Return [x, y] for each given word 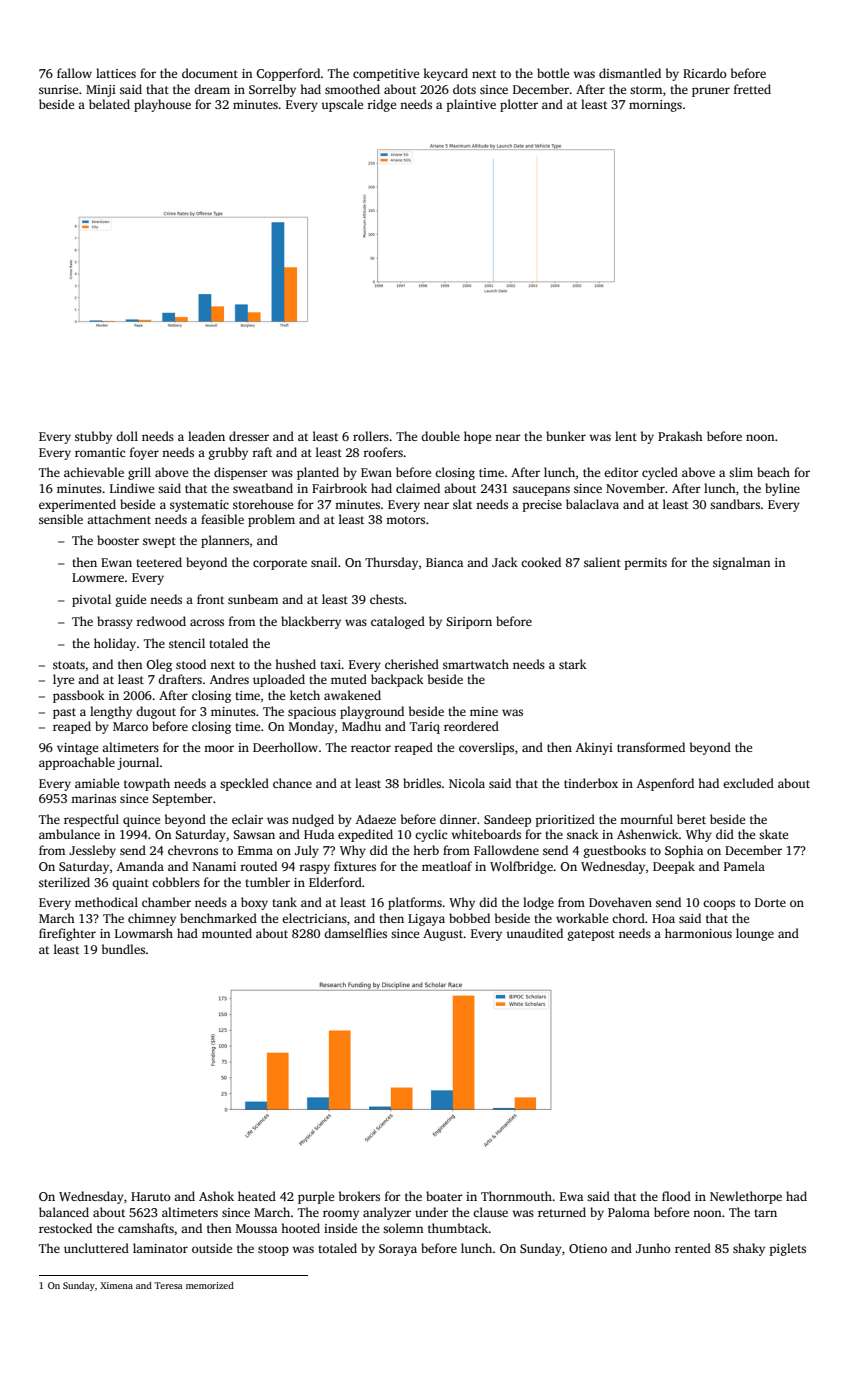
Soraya [398, 1250]
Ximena [116, 1285]
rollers [371, 436]
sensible [61, 519]
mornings [655, 106]
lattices [116, 73]
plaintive [471, 105]
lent [626, 436]
